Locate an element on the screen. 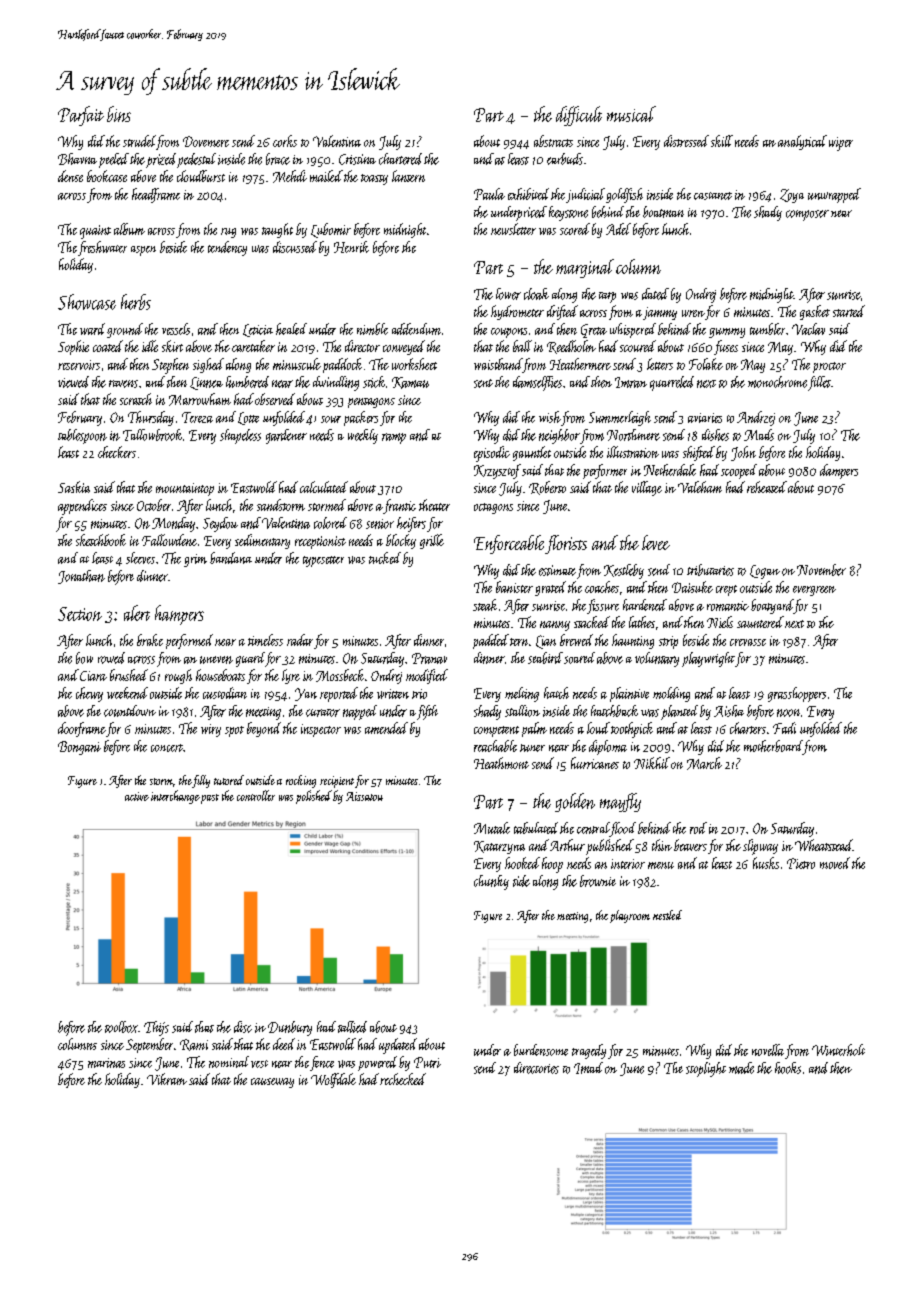  playroom is located at coordinates (630, 916).
